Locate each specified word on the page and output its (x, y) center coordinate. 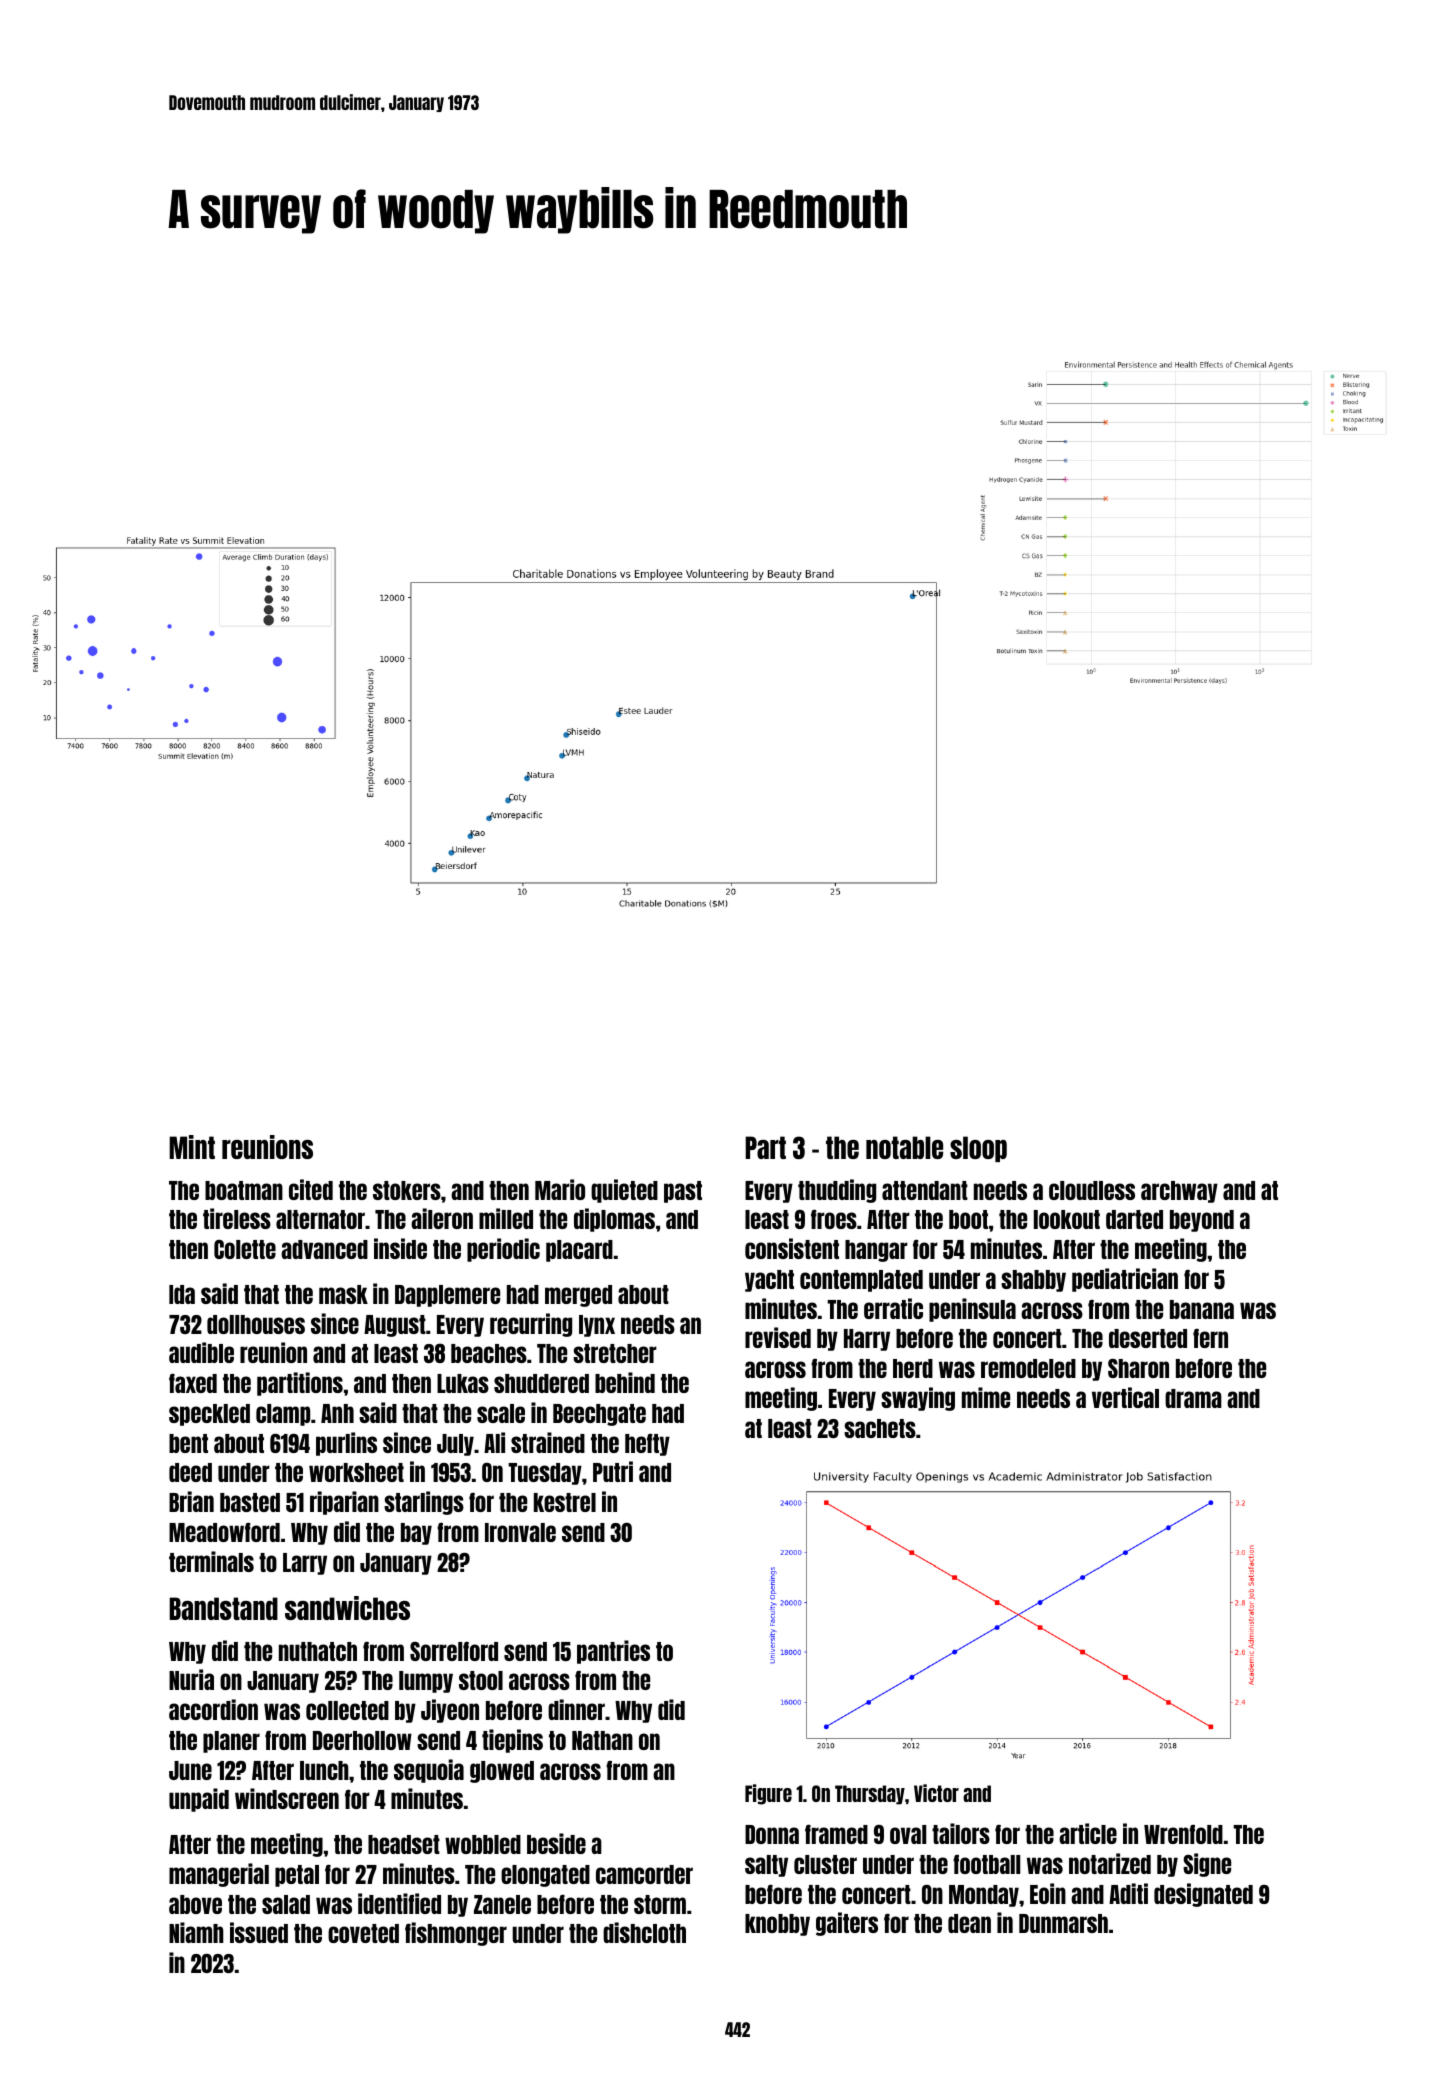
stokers (407, 1190)
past (683, 1192)
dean (969, 1923)
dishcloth (644, 1932)
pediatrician (1125, 1280)
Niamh (196, 1932)
